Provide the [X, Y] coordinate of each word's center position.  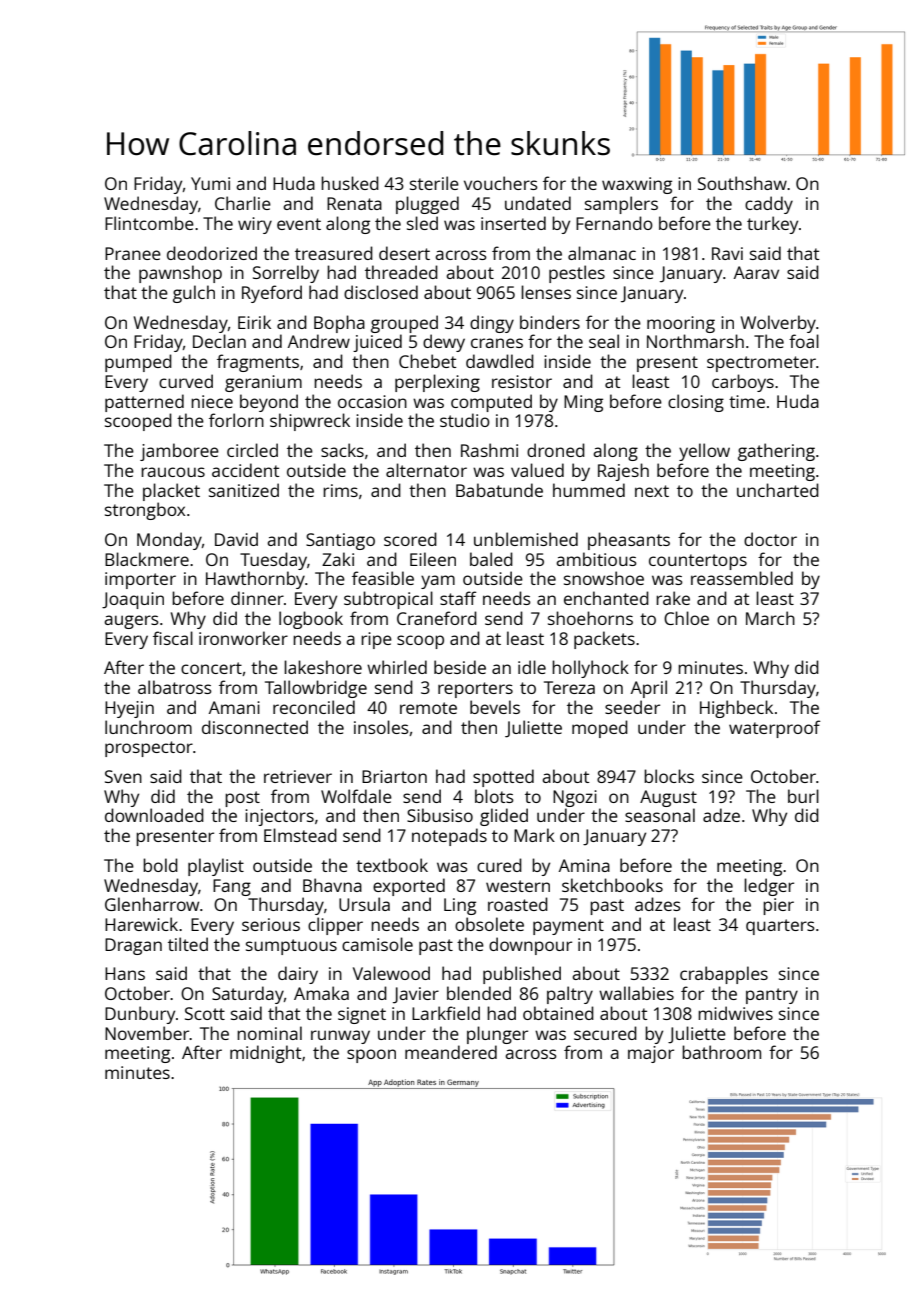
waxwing [637, 185]
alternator [426, 470]
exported [409, 887]
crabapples [724, 975]
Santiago [340, 541]
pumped [138, 363]
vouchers [501, 183]
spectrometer [761, 364]
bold [160, 865]
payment [568, 927]
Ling [460, 906]
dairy [298, 975]
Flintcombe [149, 223]
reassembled [742, 578]
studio [465, 420]
